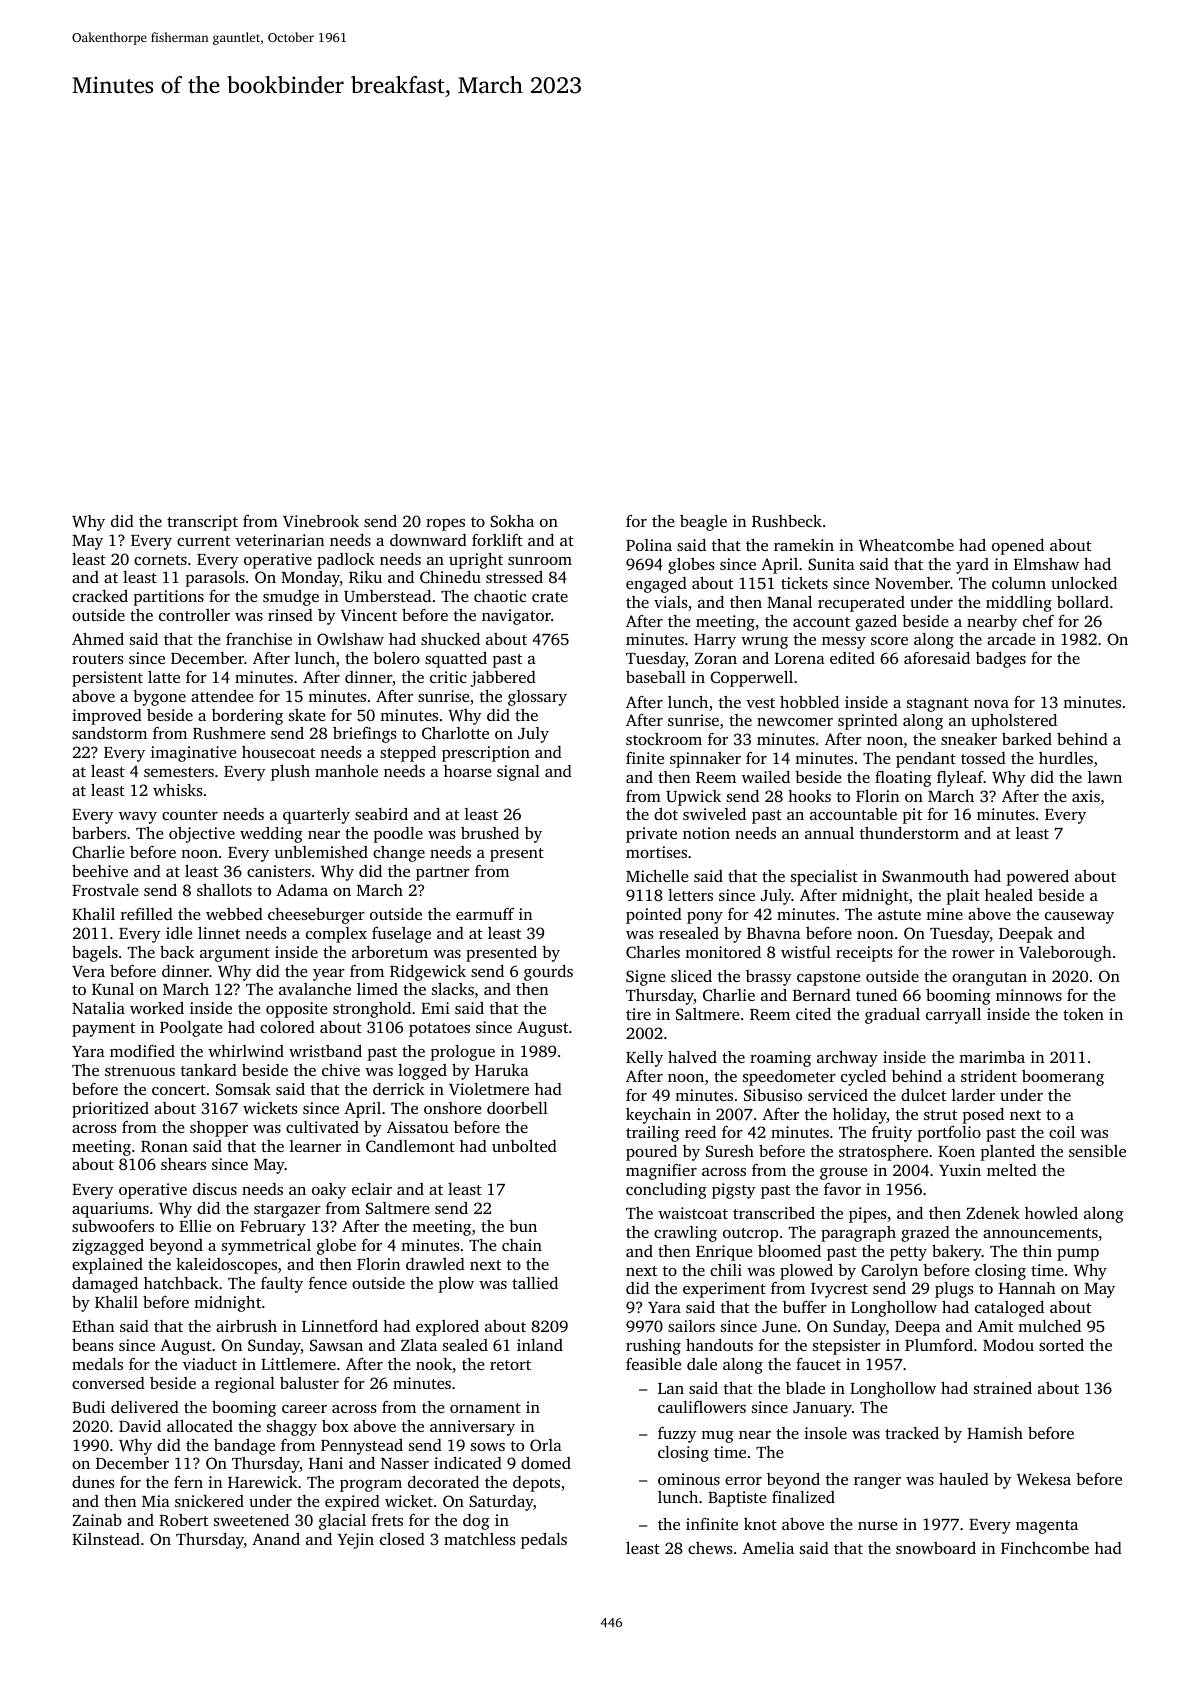 This image has width=1201, height=1699. What do you see at coordinates (512, 521) in the image?
I see `Sokha` at bounding box center [512, 521].
